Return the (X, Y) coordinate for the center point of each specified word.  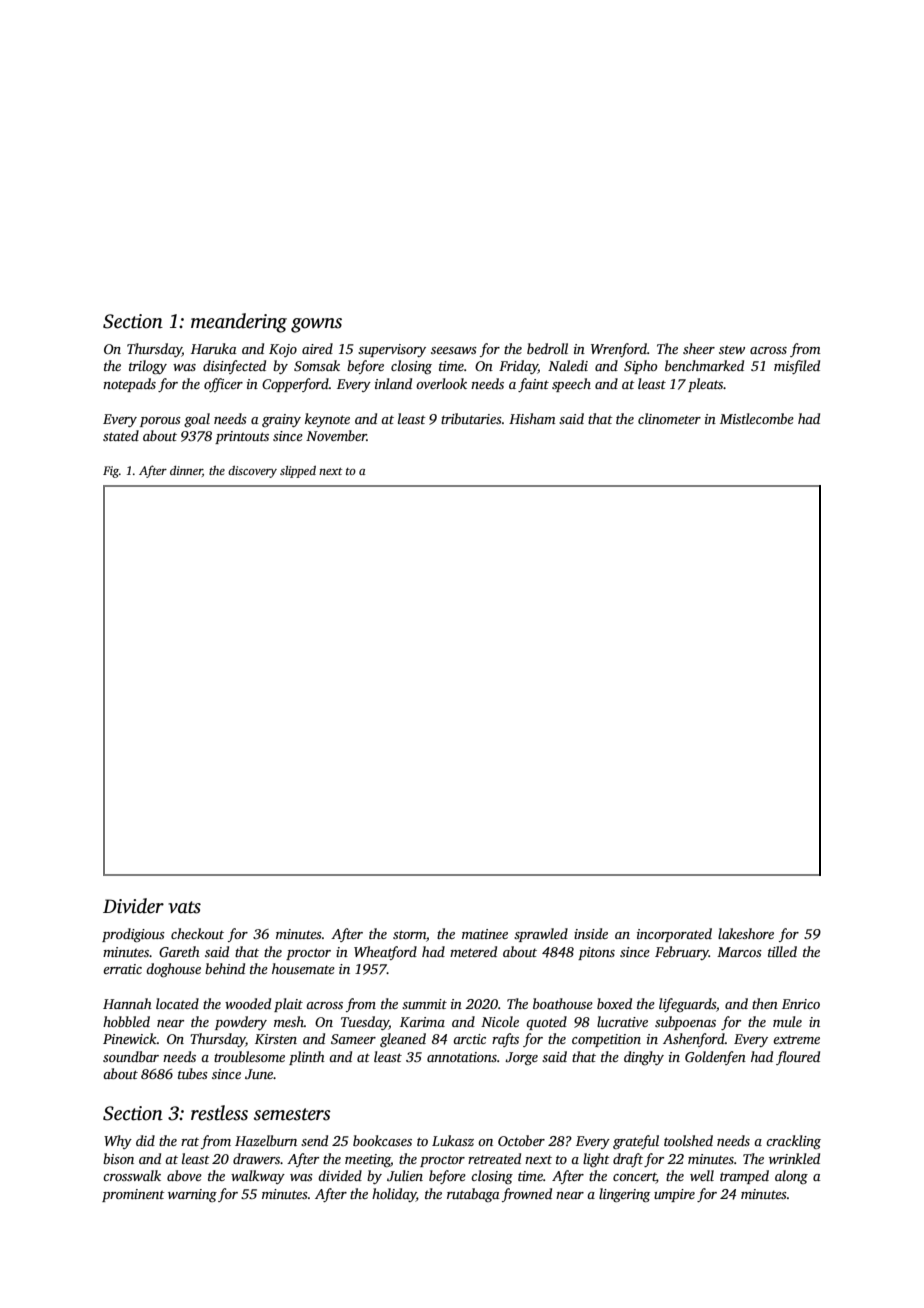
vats (184, 907)
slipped (298, 472)
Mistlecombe (757, 418)
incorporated (674, 935)
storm (409, 934)
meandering (239, 323)
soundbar (131, 1056)
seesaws (454, 350)
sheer (699, 348)
